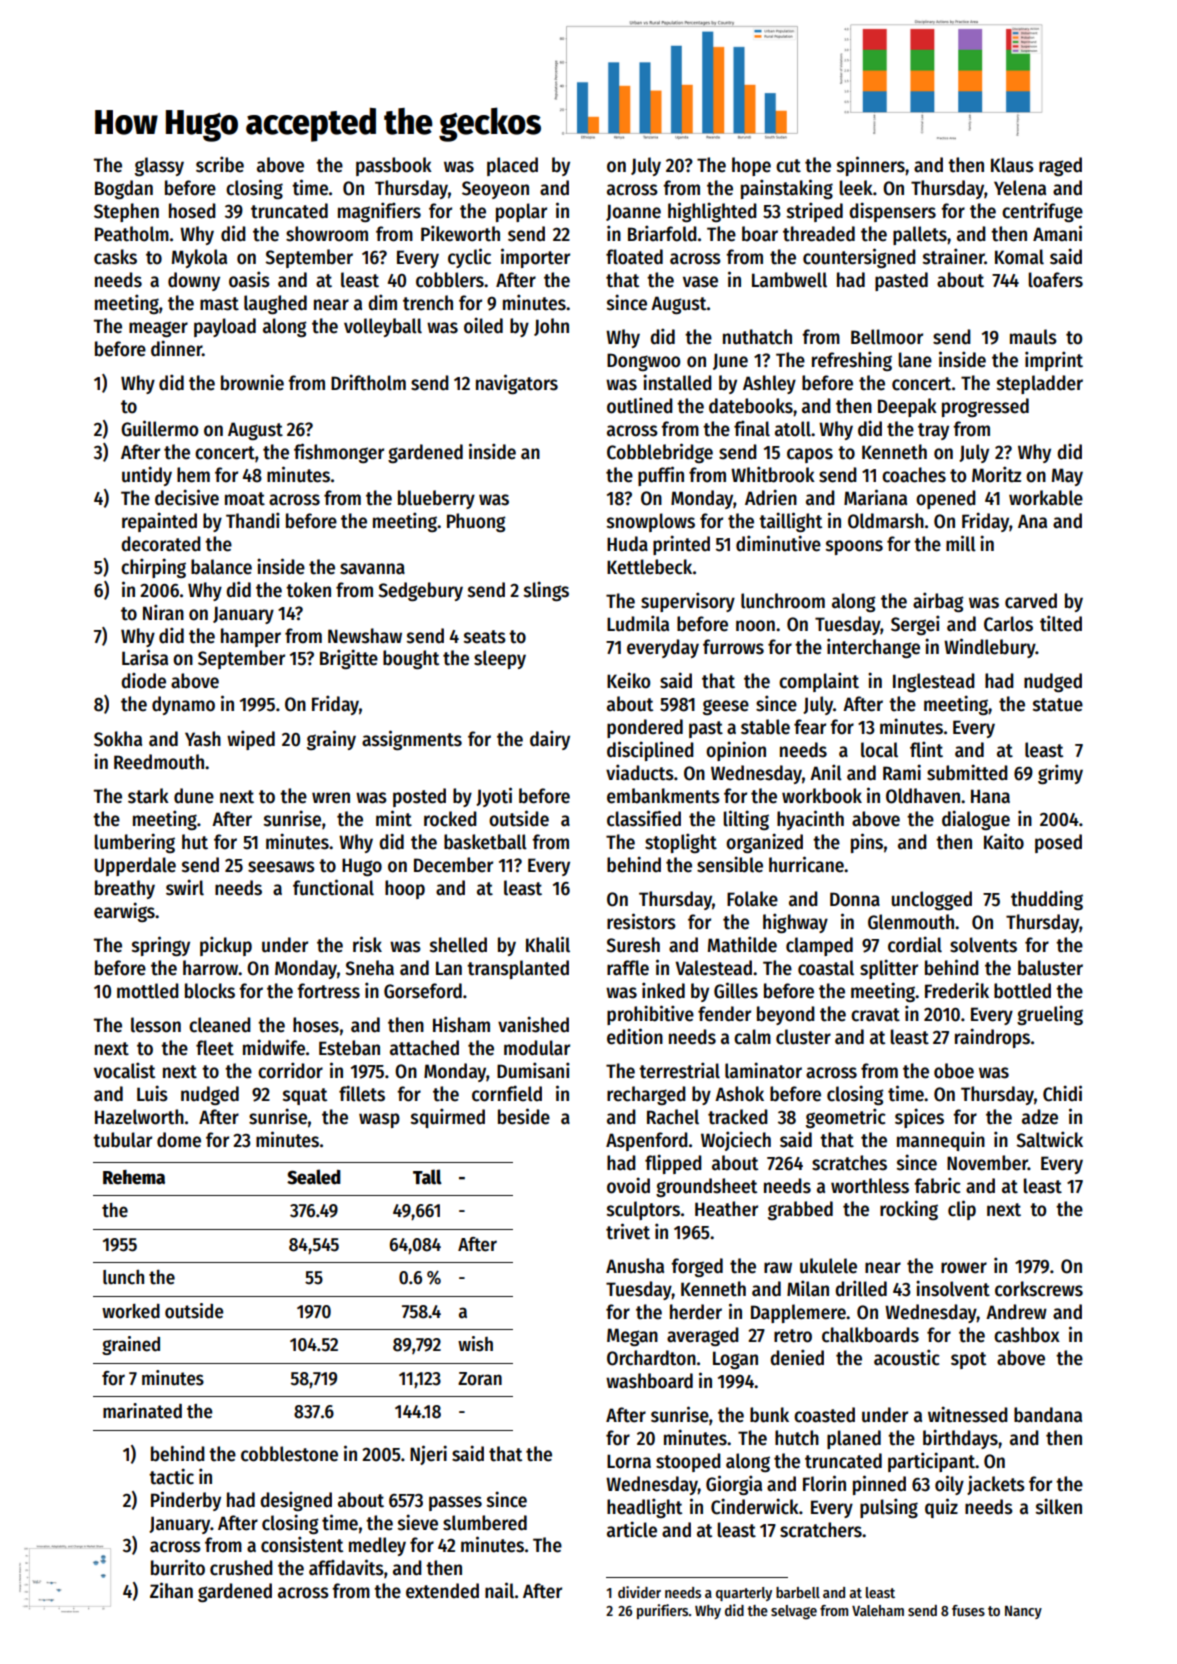 The width and height of the image is (1177, 1664). I want to click on dome, so click(179, 1140).
